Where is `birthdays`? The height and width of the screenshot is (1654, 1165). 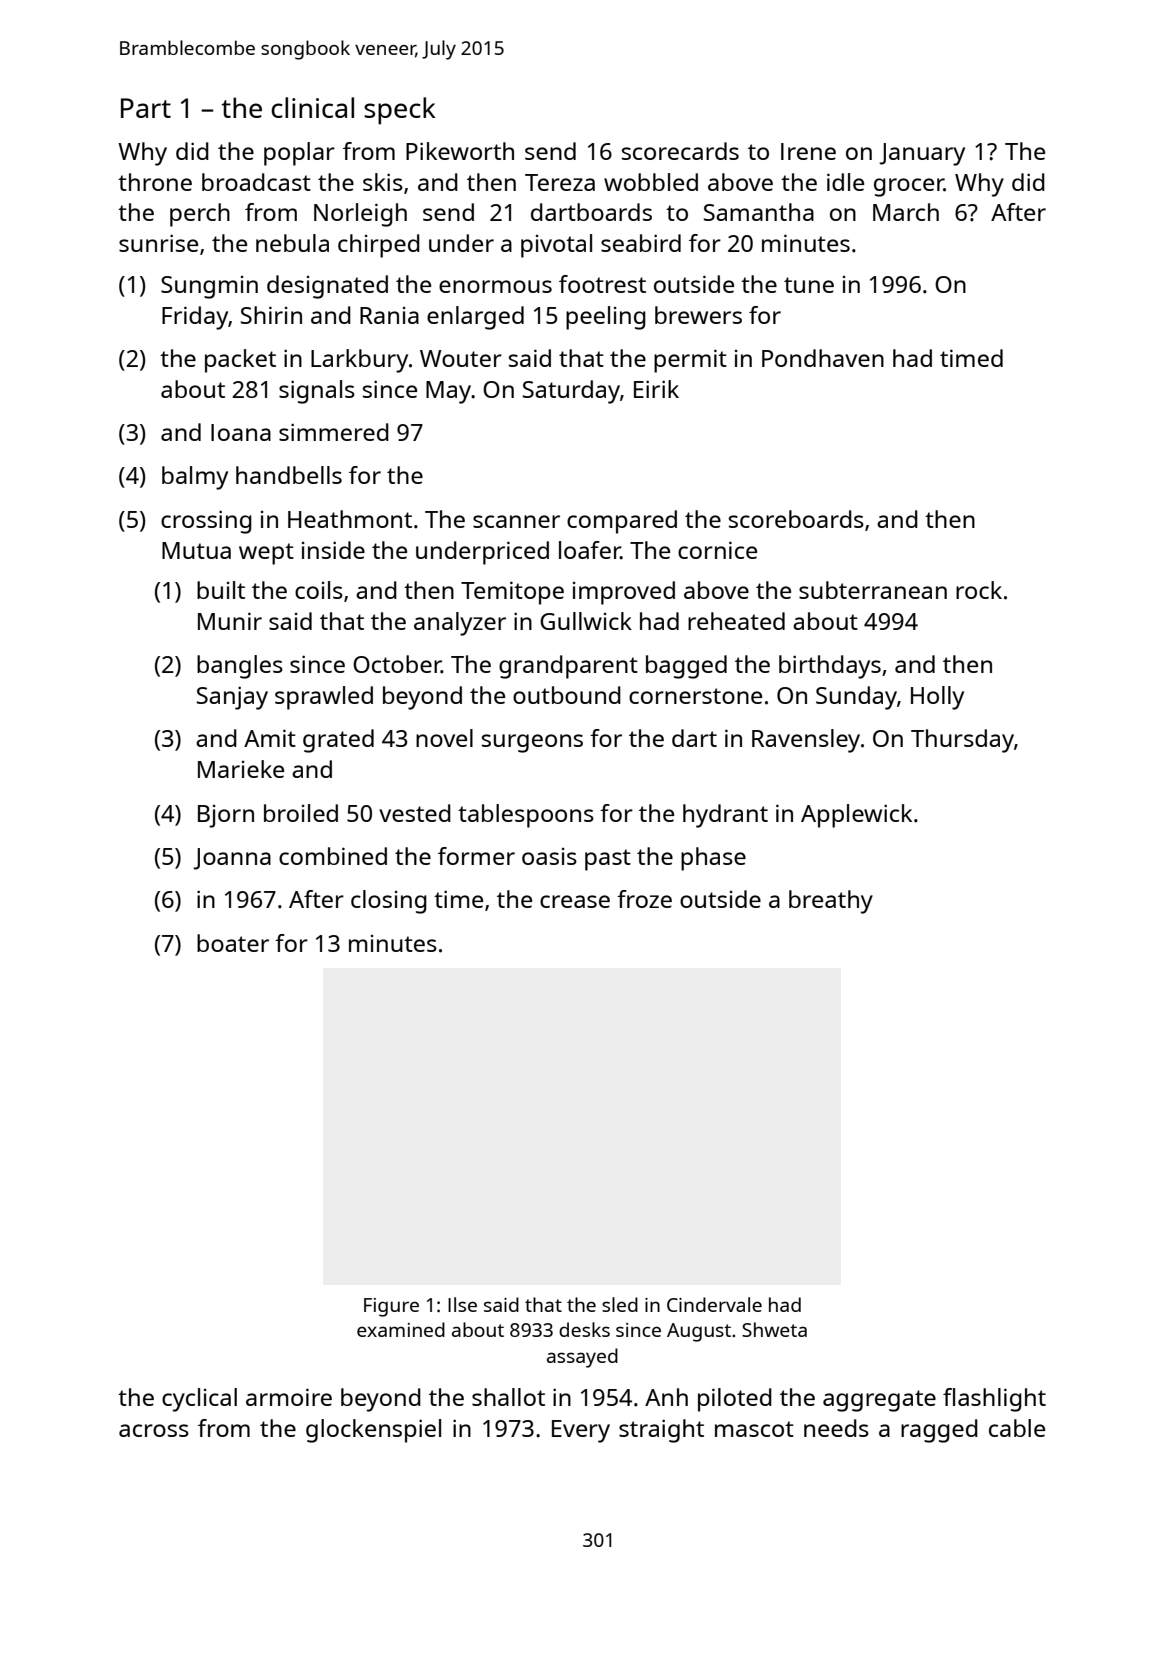 birthdays is located at coordinates (830, 667).
